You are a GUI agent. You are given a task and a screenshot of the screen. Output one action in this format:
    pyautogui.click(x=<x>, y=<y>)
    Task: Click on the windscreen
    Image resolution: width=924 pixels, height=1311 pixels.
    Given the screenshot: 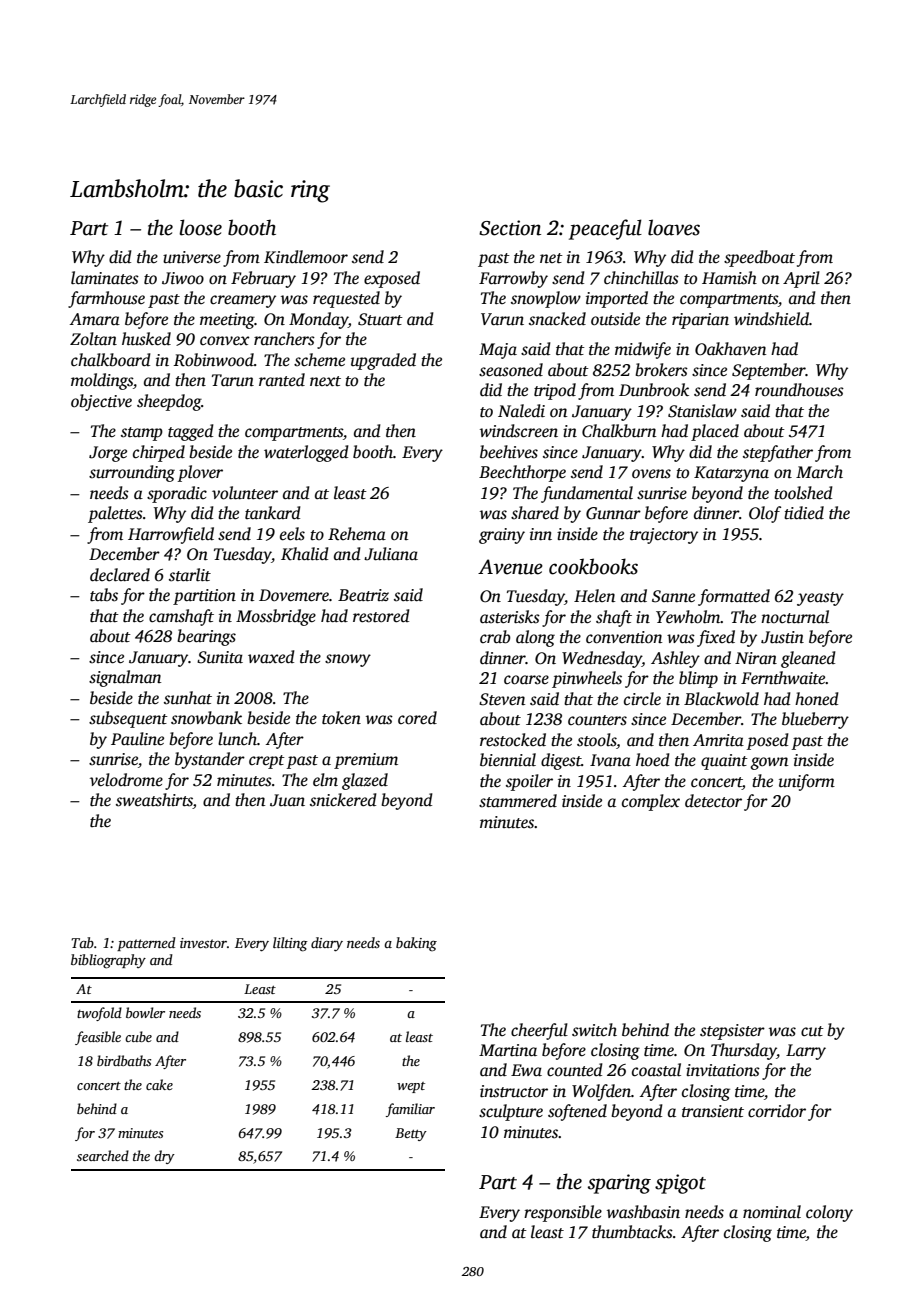 What is the action you would take?
    pyautogui.click(x=519, y=431)
